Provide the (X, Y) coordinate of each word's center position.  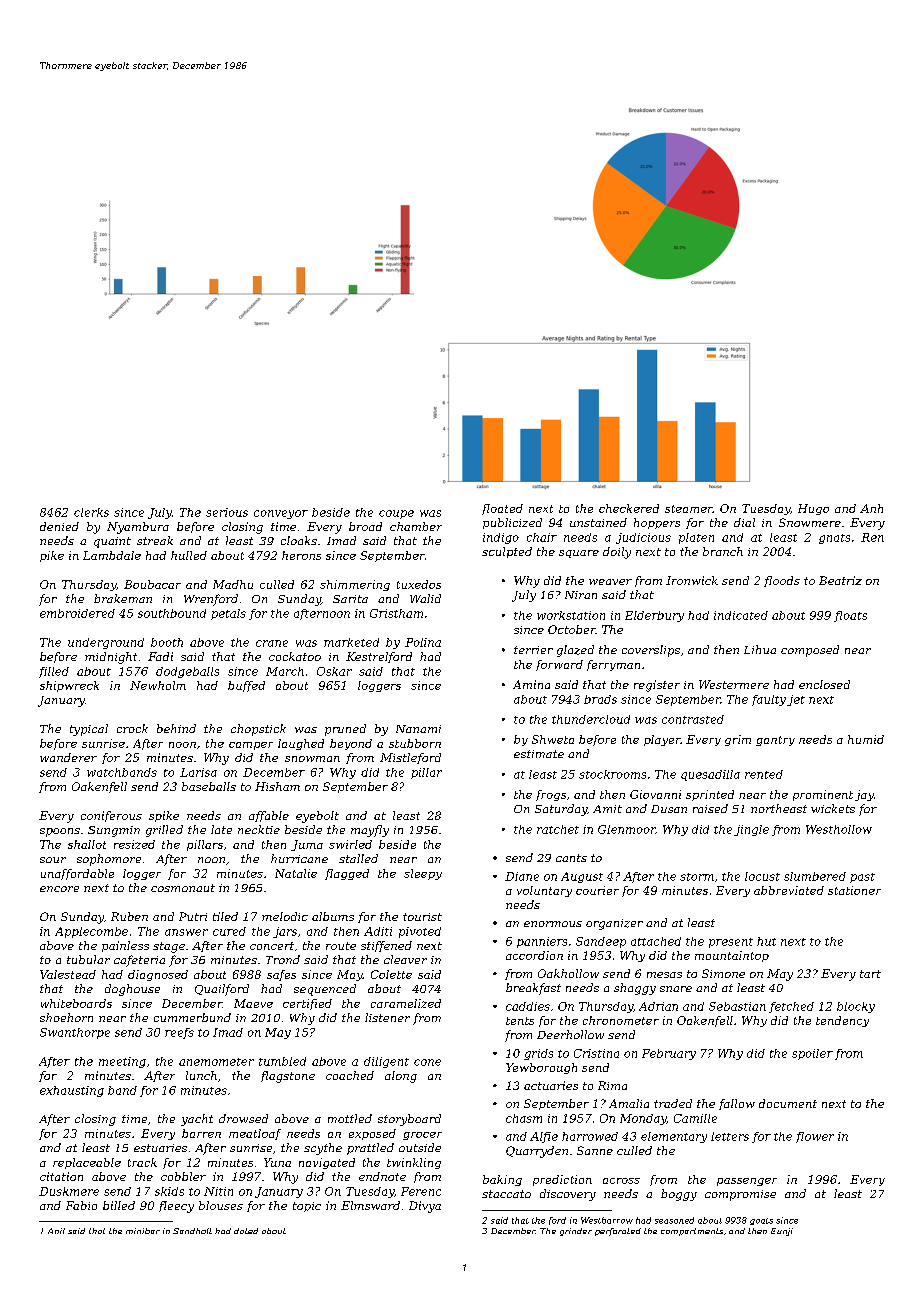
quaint (112, 542)
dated (246, 1231)
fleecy (176, 1207)
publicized (512, 523)
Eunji (782, 1232)
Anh (871, 508)
